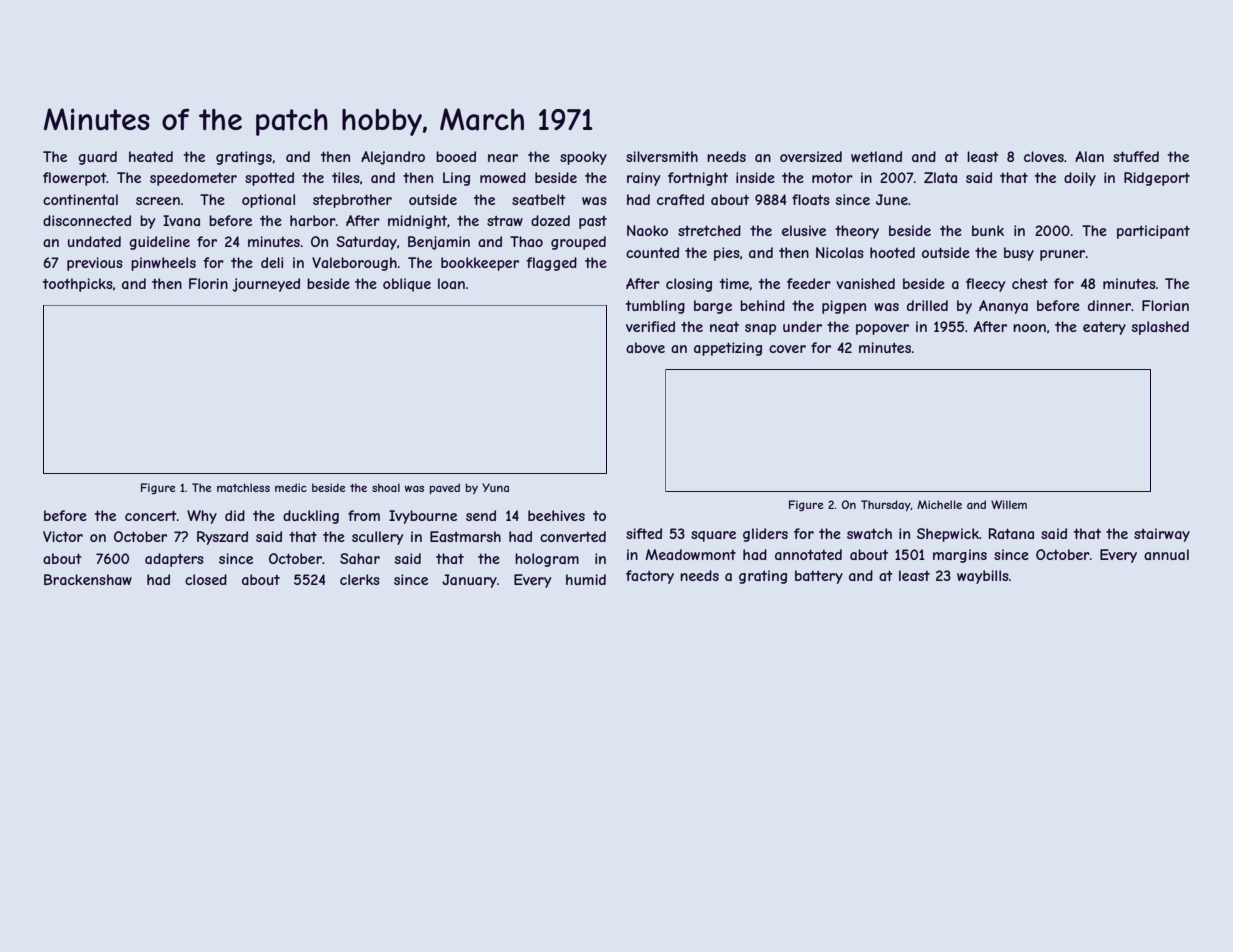 The height and width of the document is (952, 1233). Describe the element at coordinates (181, 220) in the document. I see `Ivana` at that location.
